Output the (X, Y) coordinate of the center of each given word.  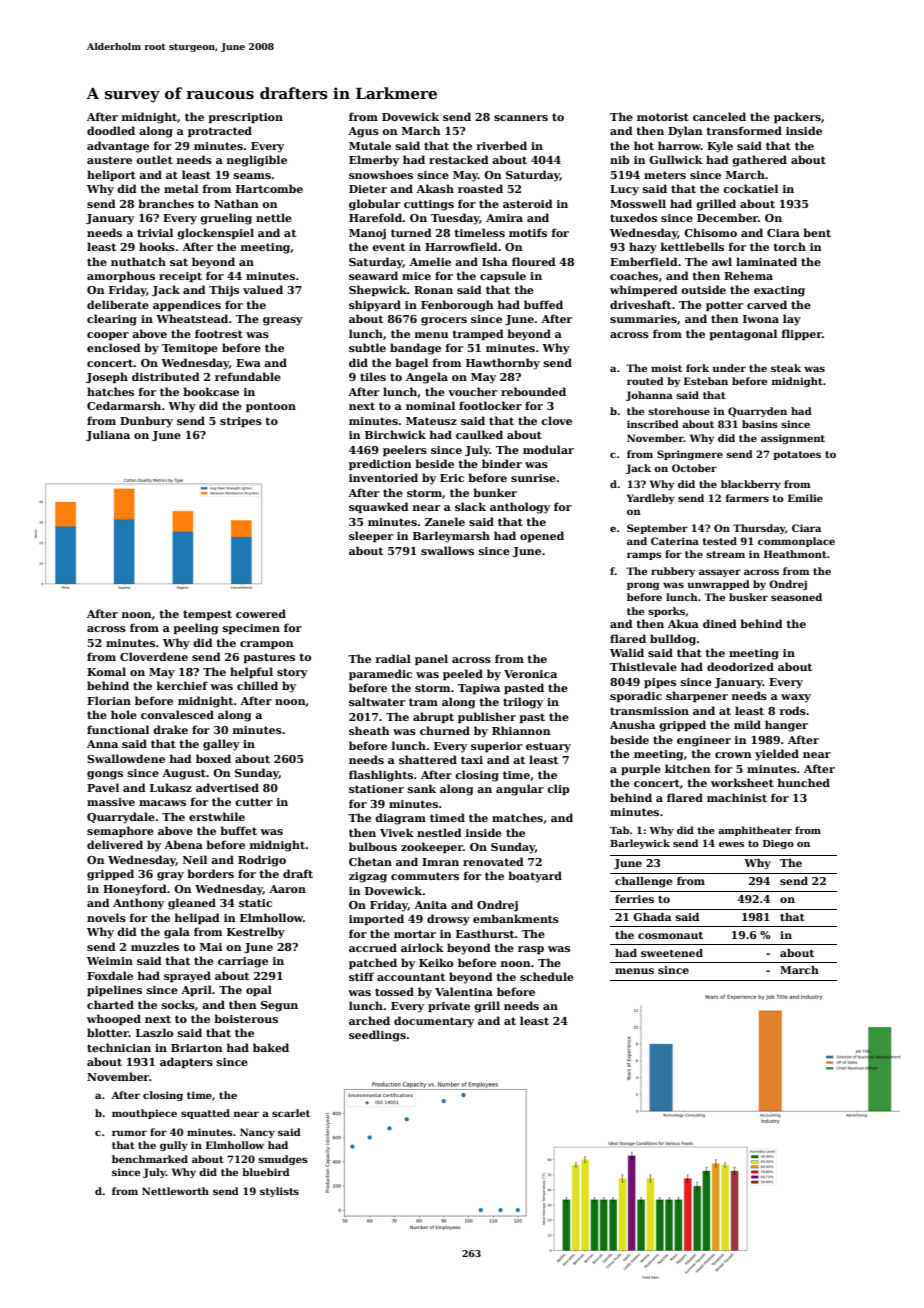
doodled (111, 130)
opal (259, 990)
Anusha (632, 724)
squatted (205, 1114)
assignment (793, 439)
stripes (241, 422)
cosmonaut (670, 935)
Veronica (530, 674)
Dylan (685, 132)
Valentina (464, 991)
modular (548, 449)
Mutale (370, 145)
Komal (106, 671)
